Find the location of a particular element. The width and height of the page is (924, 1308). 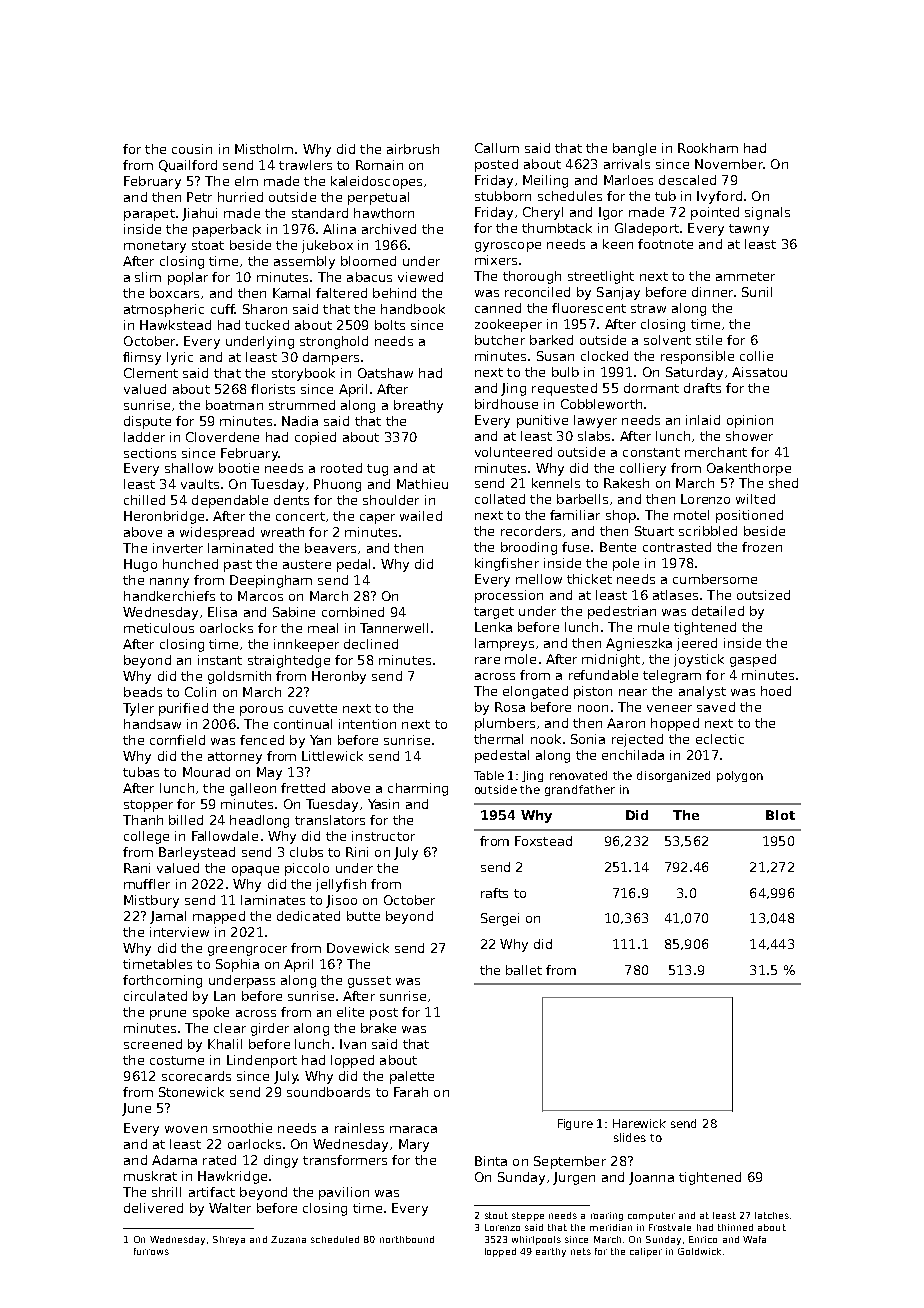

punitive is located at coordinates (542, 421).
